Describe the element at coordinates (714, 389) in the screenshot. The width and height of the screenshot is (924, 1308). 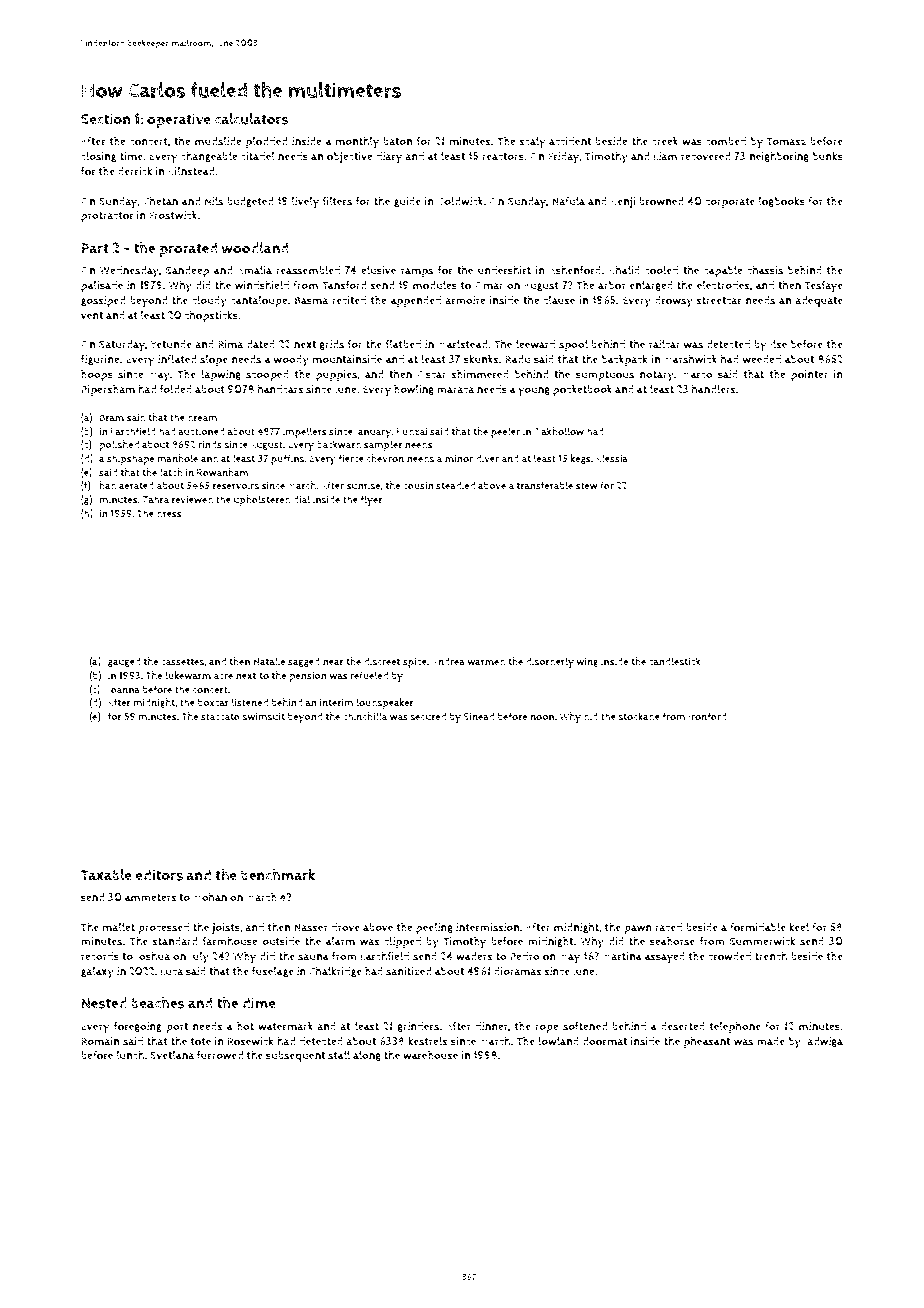
I see `handlers` at that location.
